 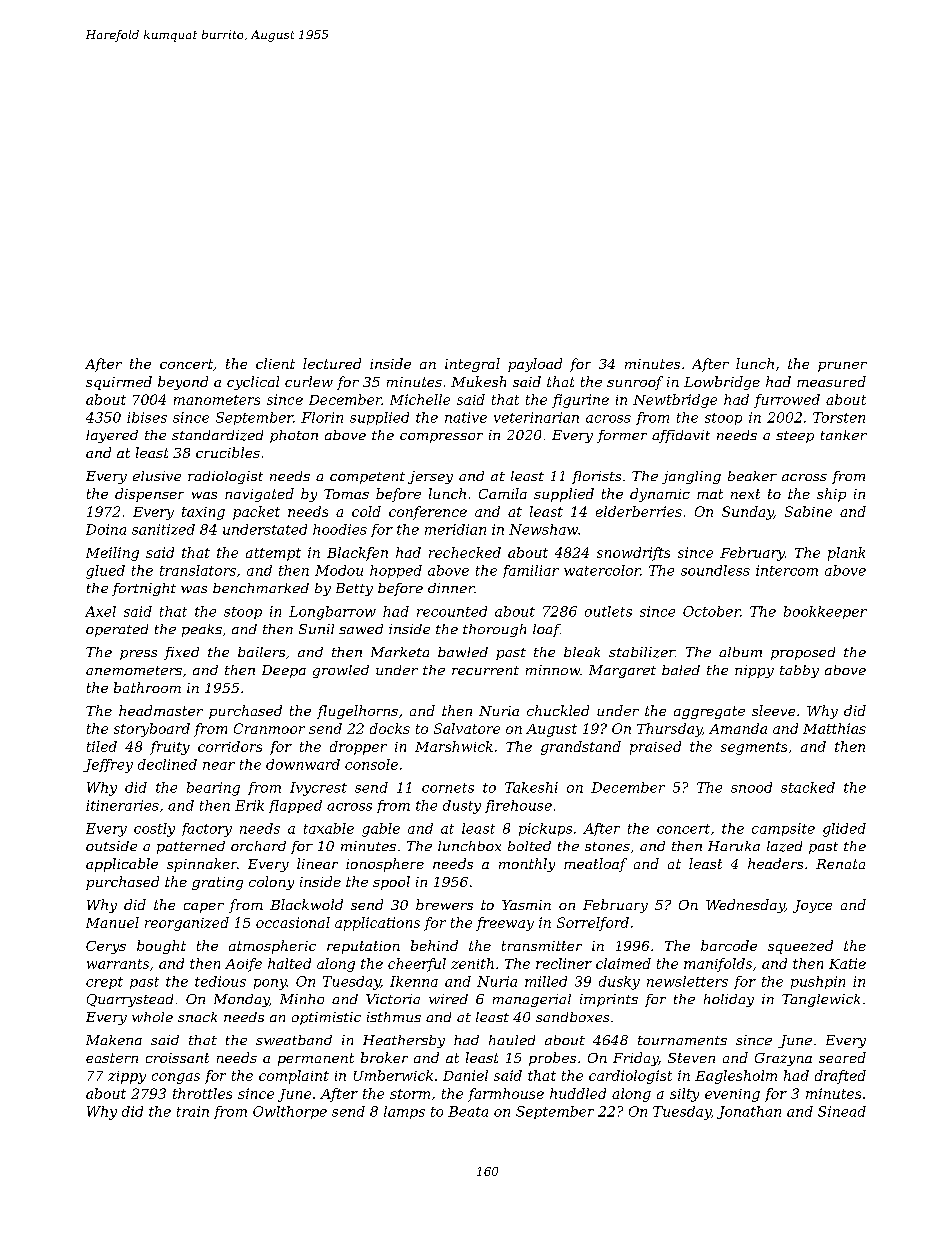 I want to click on Steven, so click(x=691, y=1058).
